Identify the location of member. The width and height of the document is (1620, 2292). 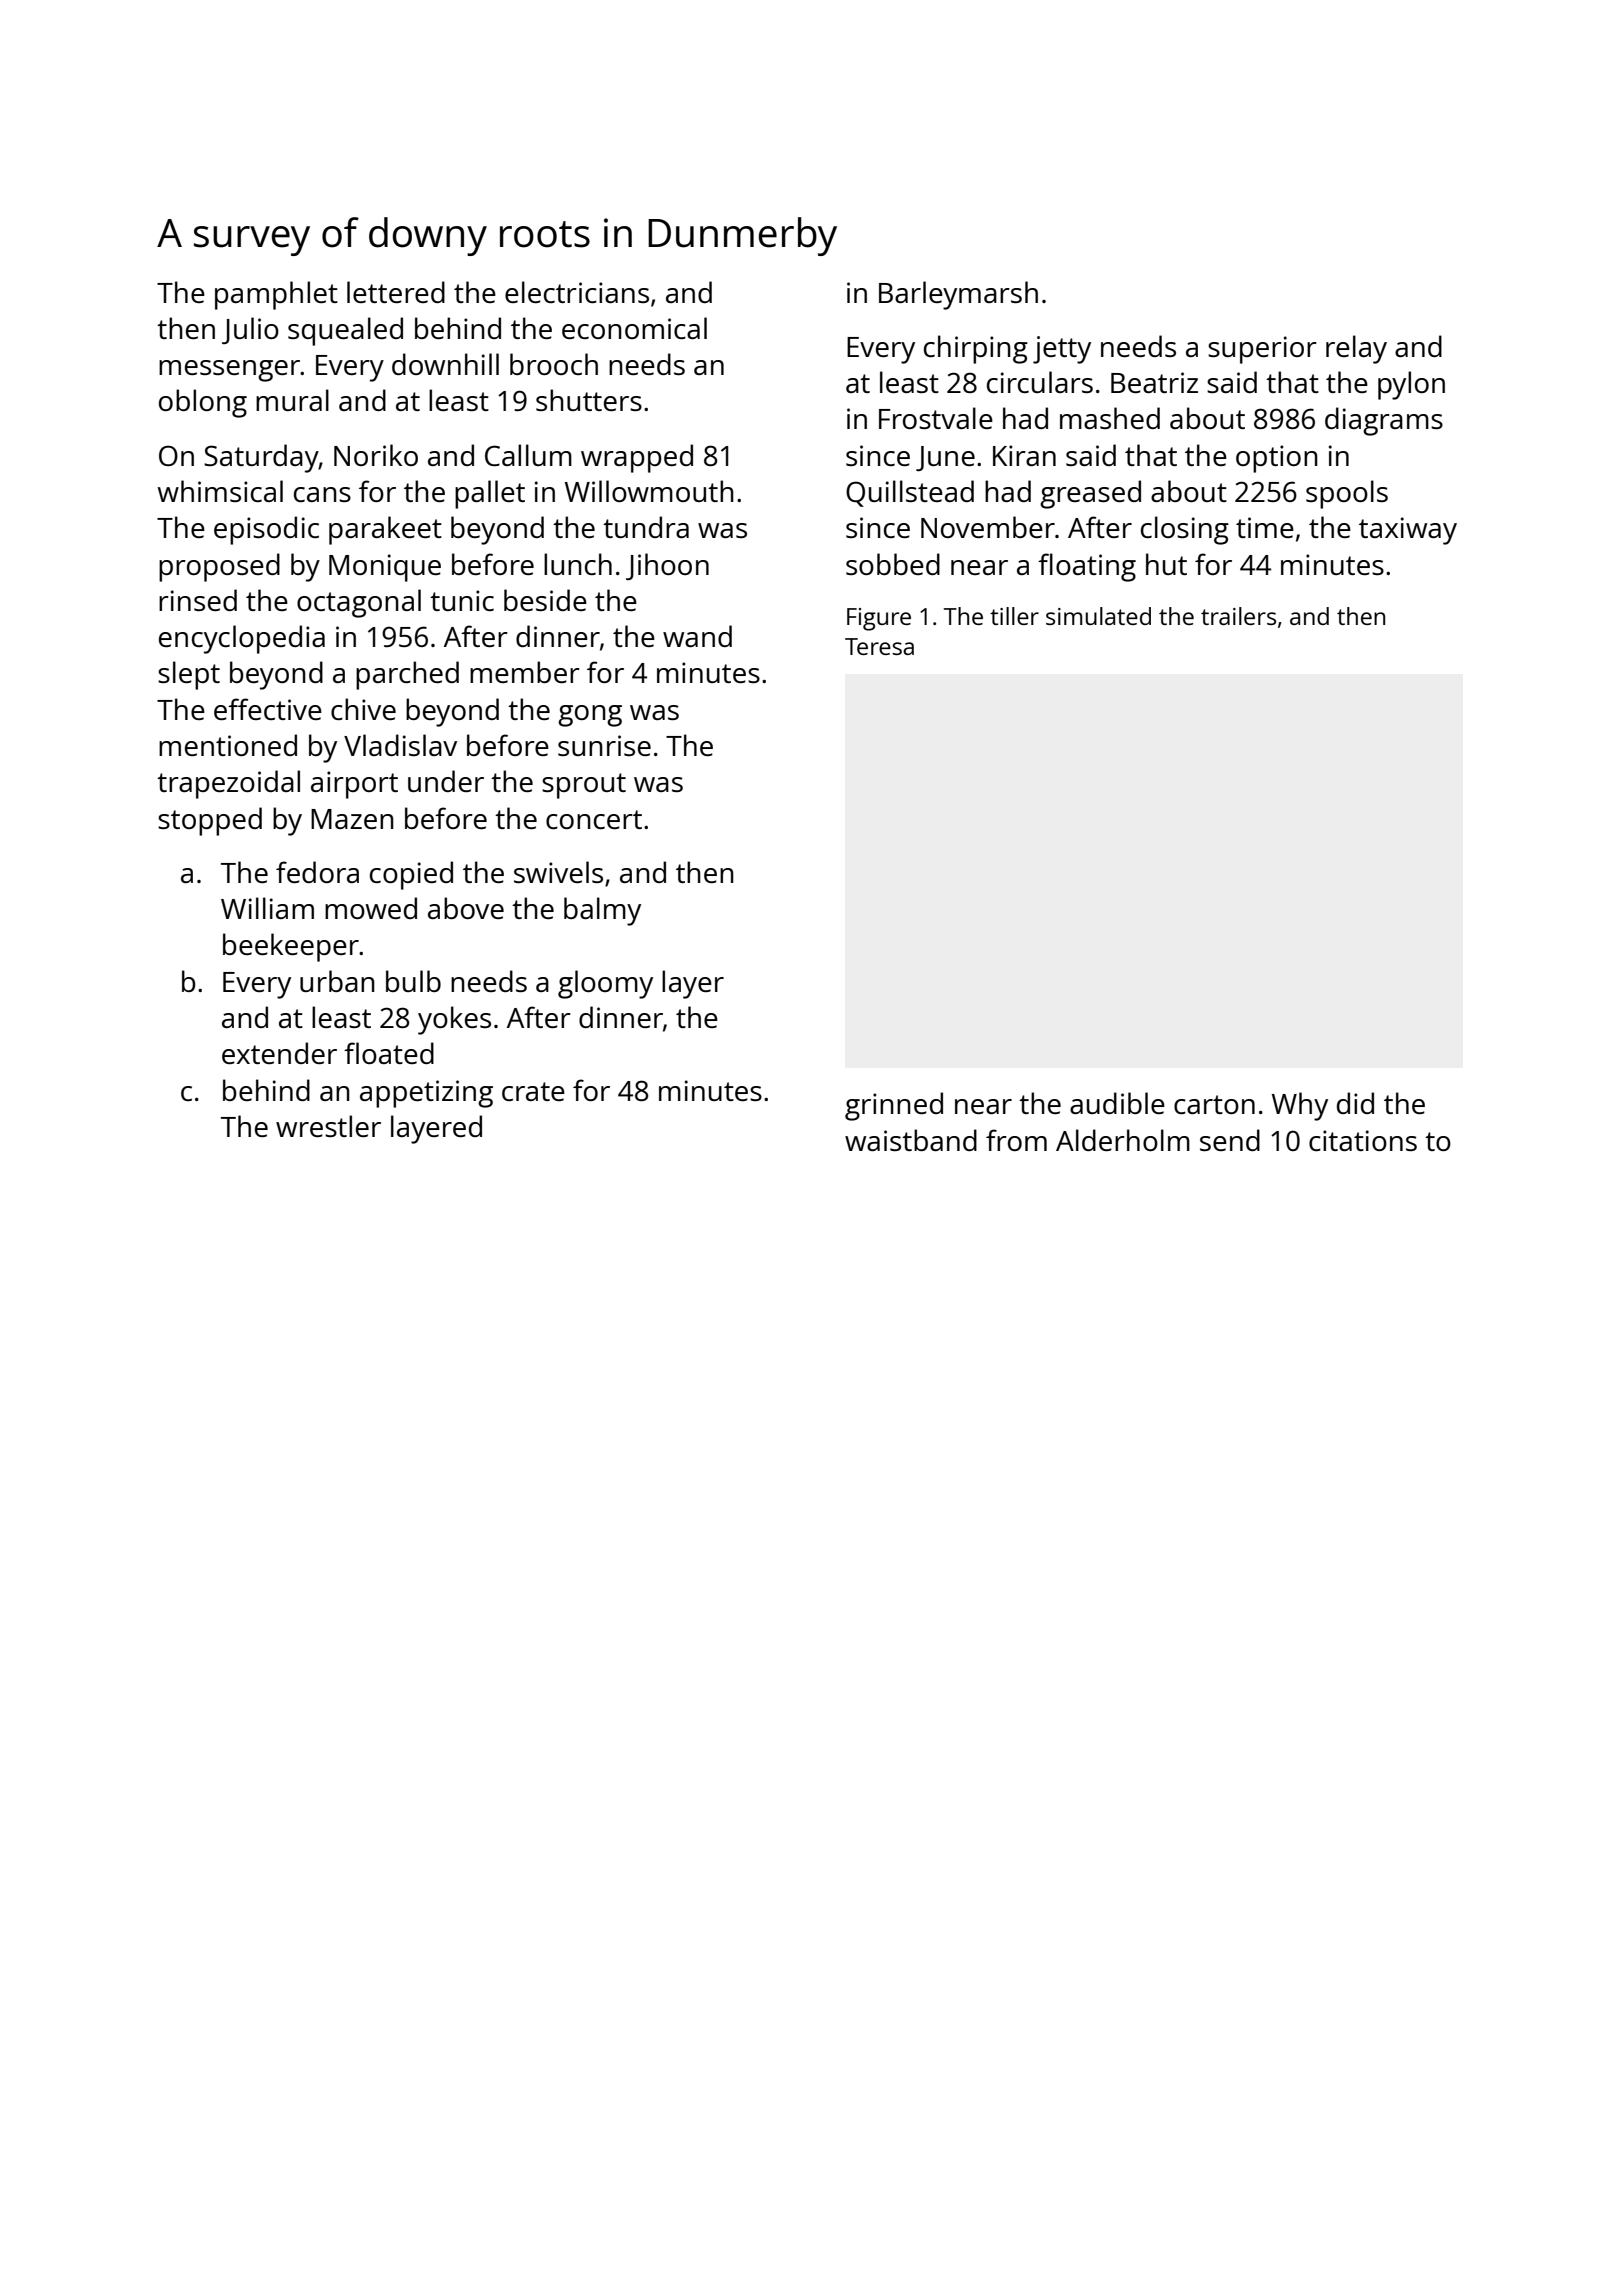
(525, 672).
